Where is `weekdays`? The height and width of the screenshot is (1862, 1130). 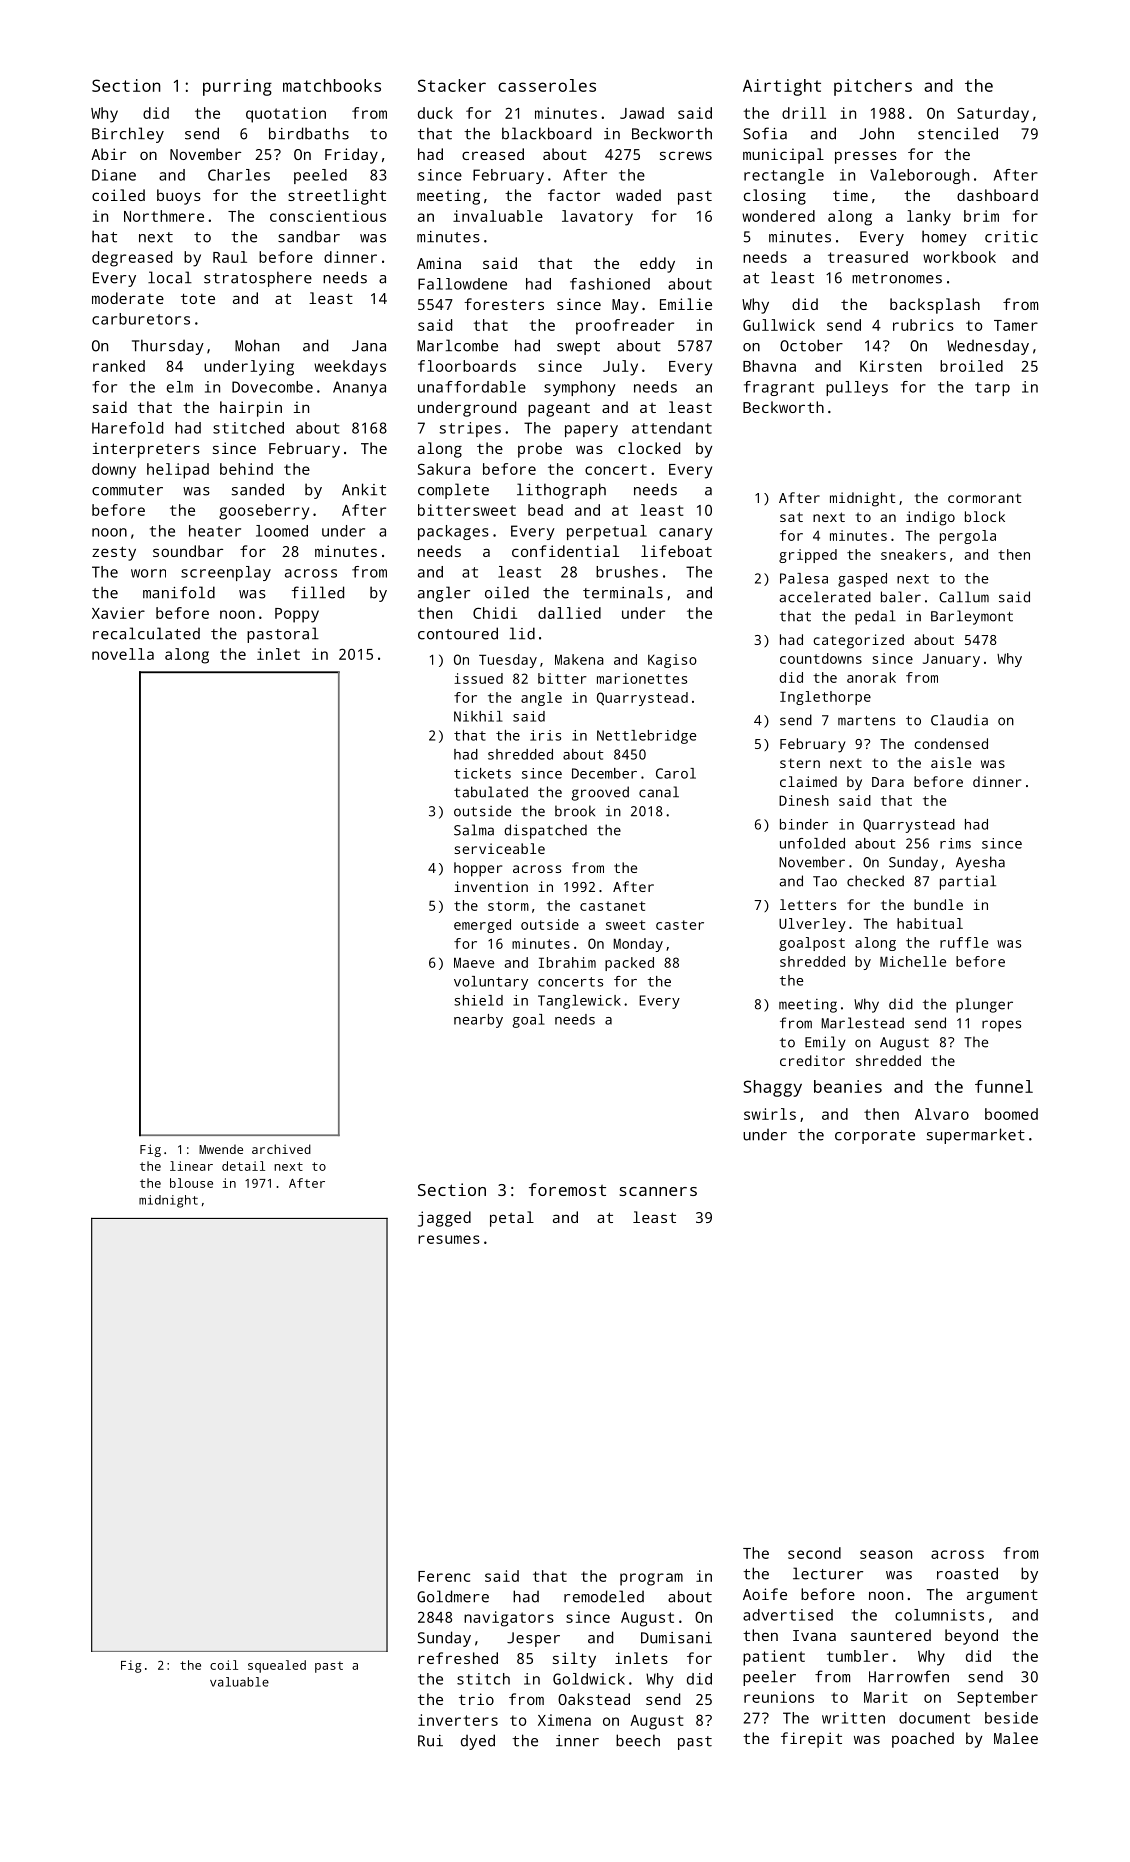 weekdays is located at coordinates (350, 368).
